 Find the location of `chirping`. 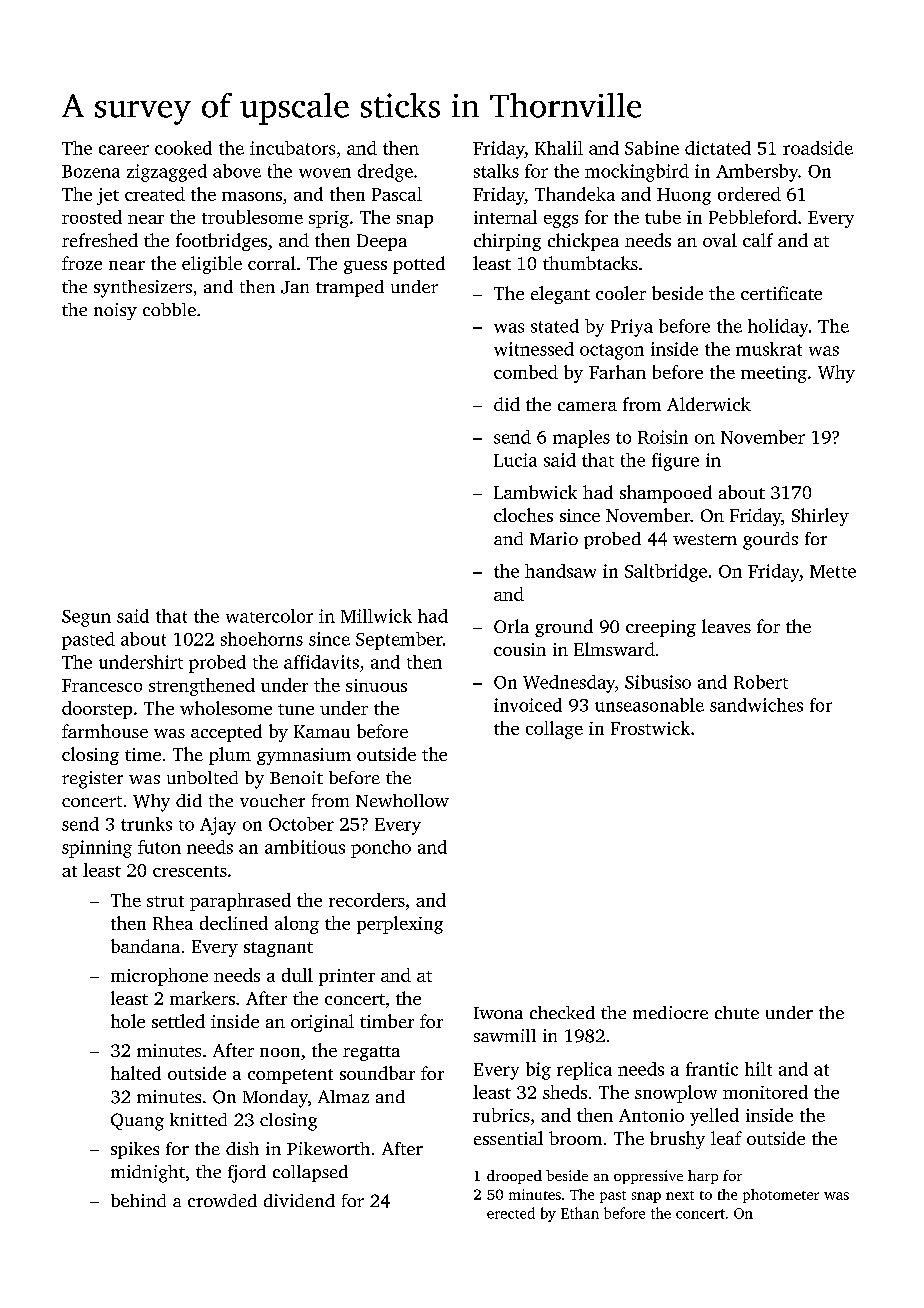

chirping is located at coordinates (507, 242).
